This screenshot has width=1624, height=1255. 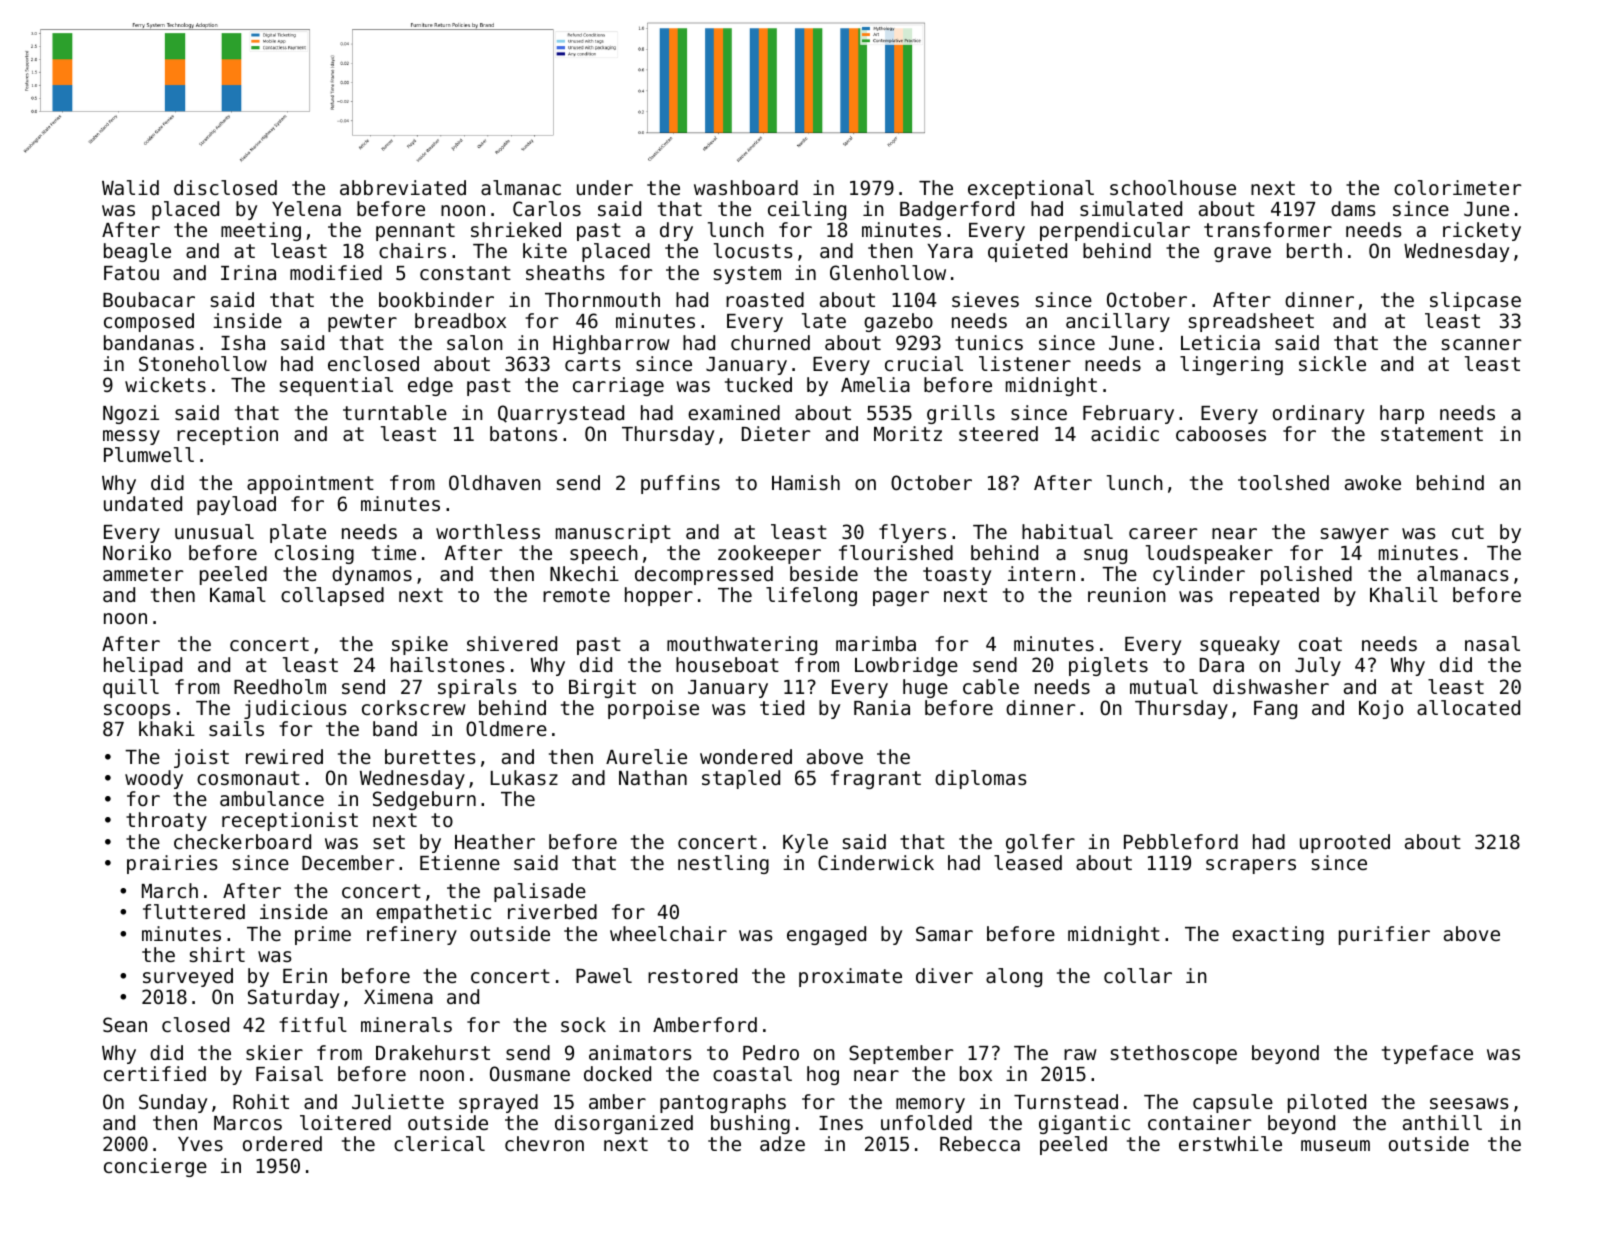 I want to click on allocated, so click(x=1468, y=707).
